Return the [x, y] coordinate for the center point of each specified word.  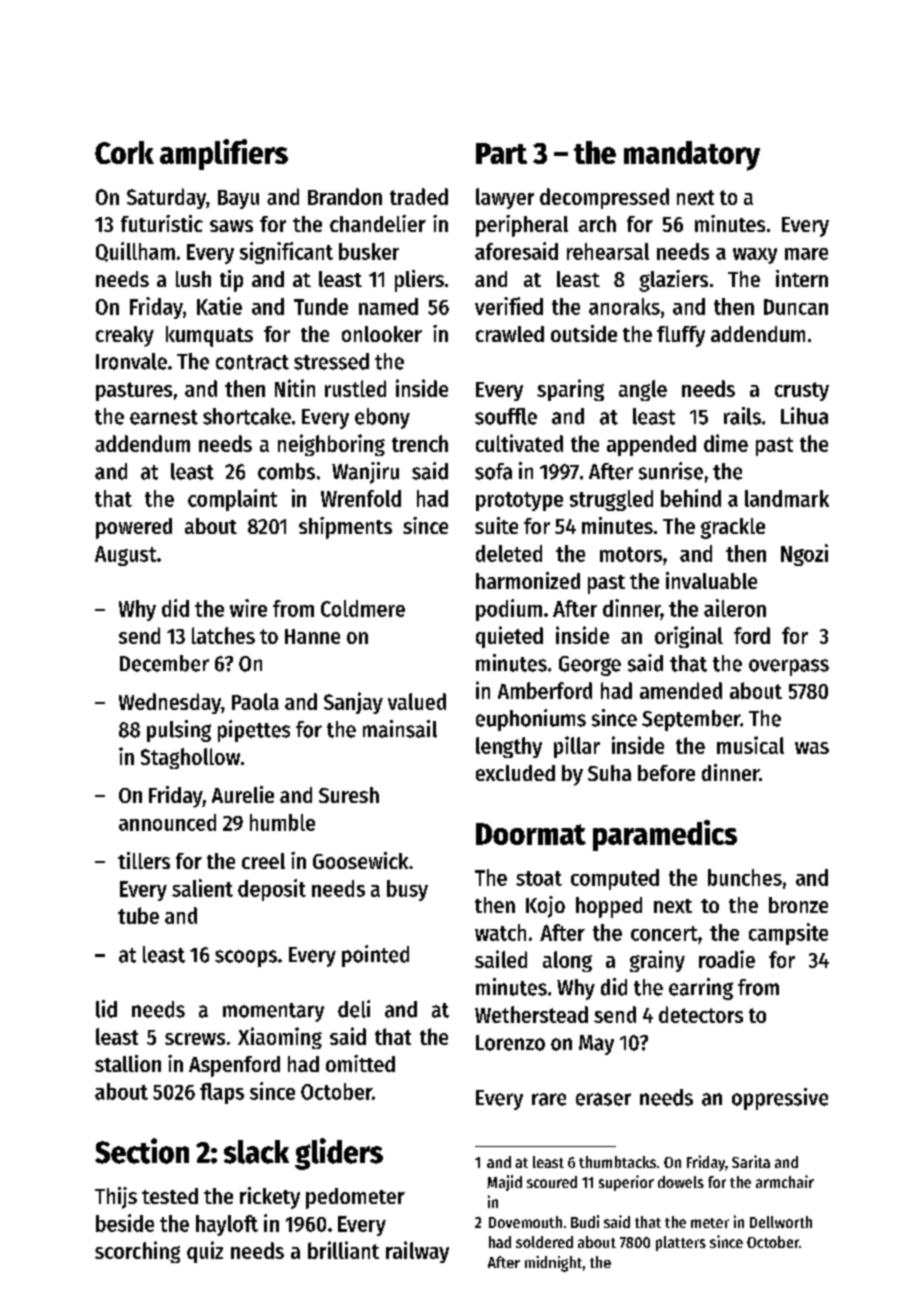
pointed [375, 956]
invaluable [711, 580]
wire [248, 608]
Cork [124, 152]
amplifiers [224, 154]
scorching [137, 1252]
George [590, 666]
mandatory [692, 156]
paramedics [665, 835]
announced [167, 822]
